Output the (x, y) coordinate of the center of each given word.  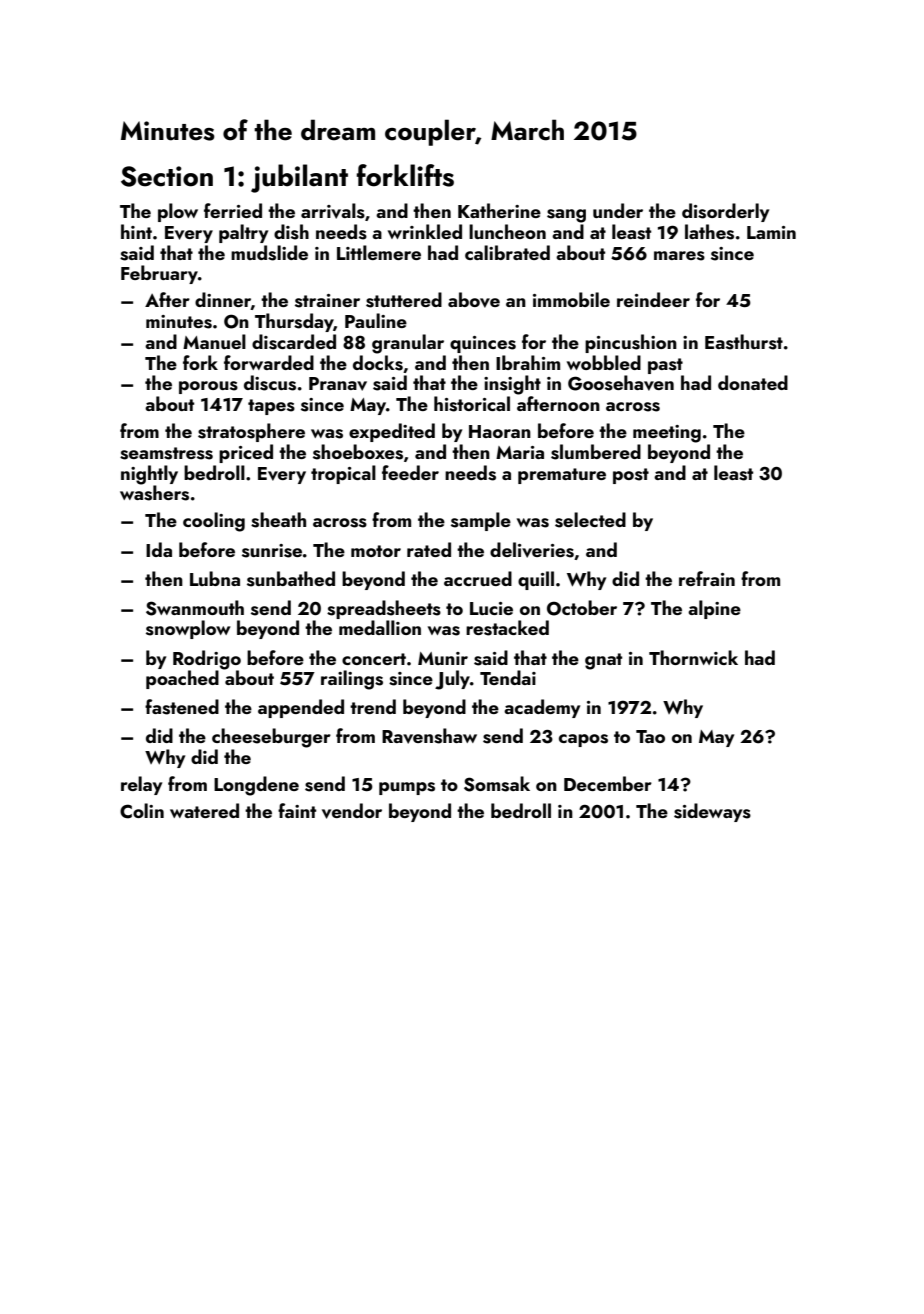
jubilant (299, 178)
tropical (343, 474)
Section (167, 176)
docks (378, 363)
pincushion (631, 343)
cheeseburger (271, 738)
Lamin (771, 232)
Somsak (497, 784)
